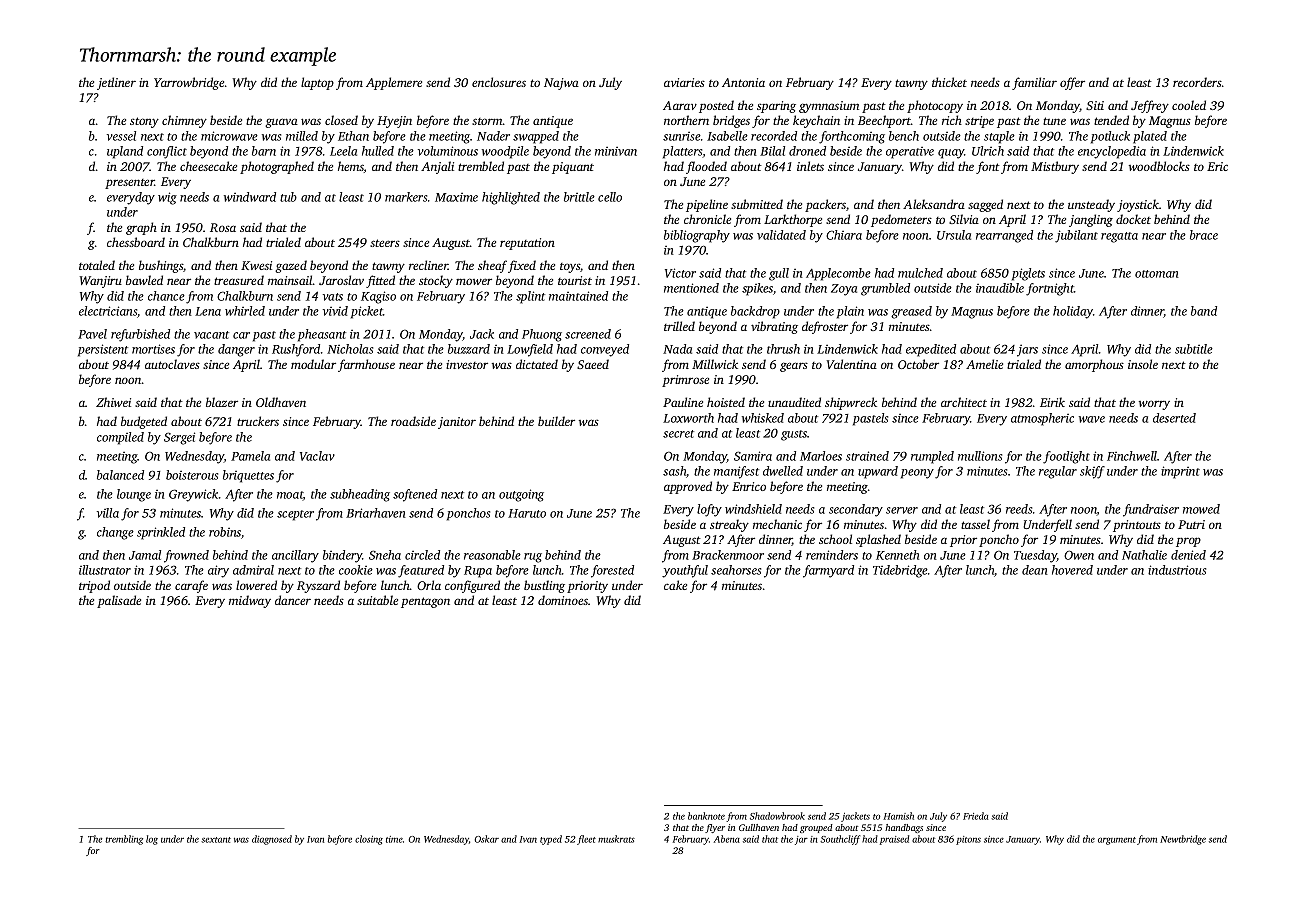 This document has height=924, width=1308. What do you see at coordinates (707, 219) in the document?
I see `chronicle` at bounding box center [707, 219].
